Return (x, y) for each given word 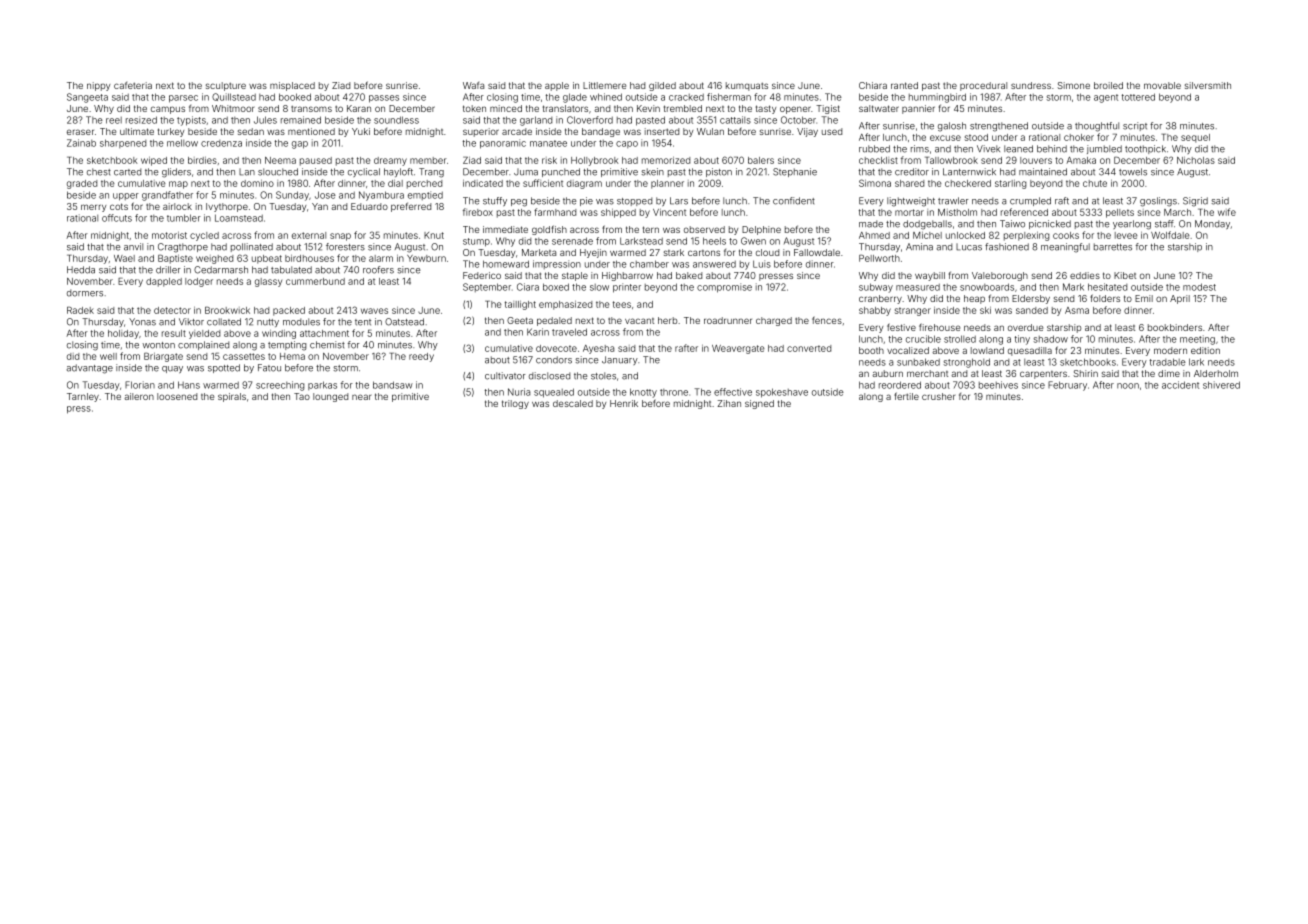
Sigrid (1195, 202)
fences (827, 320)
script (1135, 126)
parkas (322, 385)
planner (667, 184)
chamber (649, 264)
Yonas (142, 322)
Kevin (648, 108)
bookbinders (1175, 327)
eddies (1085, 275)
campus (168, 110)
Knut (434, 235)
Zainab (81, 143)
